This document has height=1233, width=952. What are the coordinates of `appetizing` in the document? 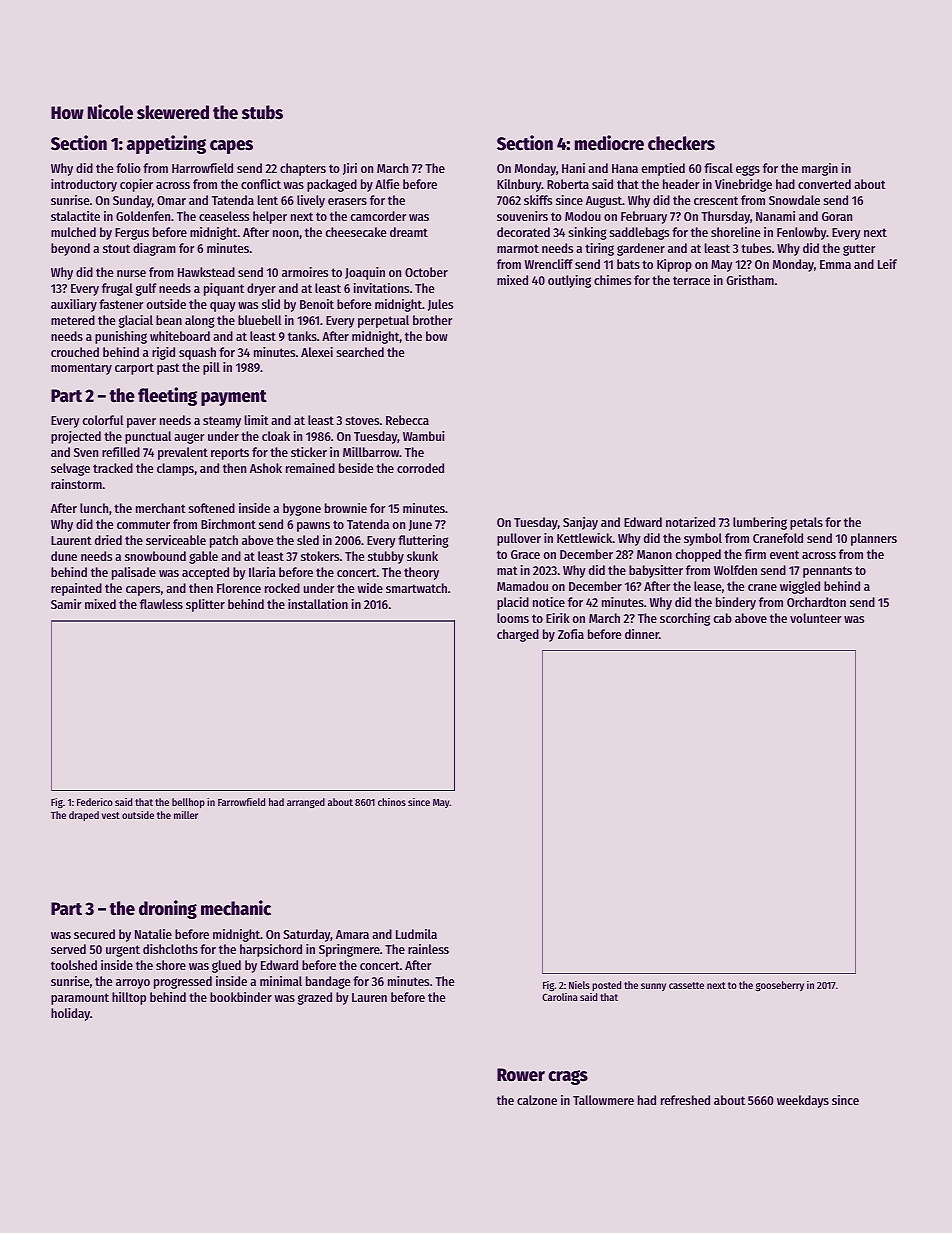 It's located at (166, 144).
